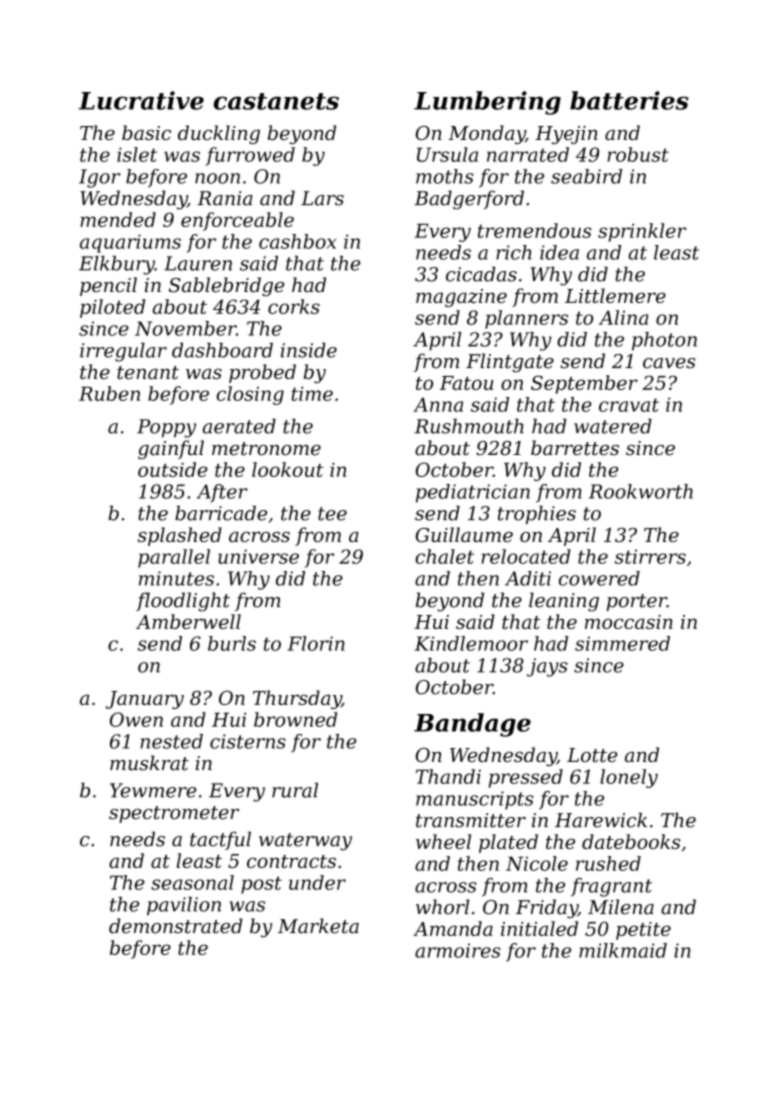  What do you see at coordinates (458, 950) in the document?
I see `armoires` at bounding box center [458, 950].
